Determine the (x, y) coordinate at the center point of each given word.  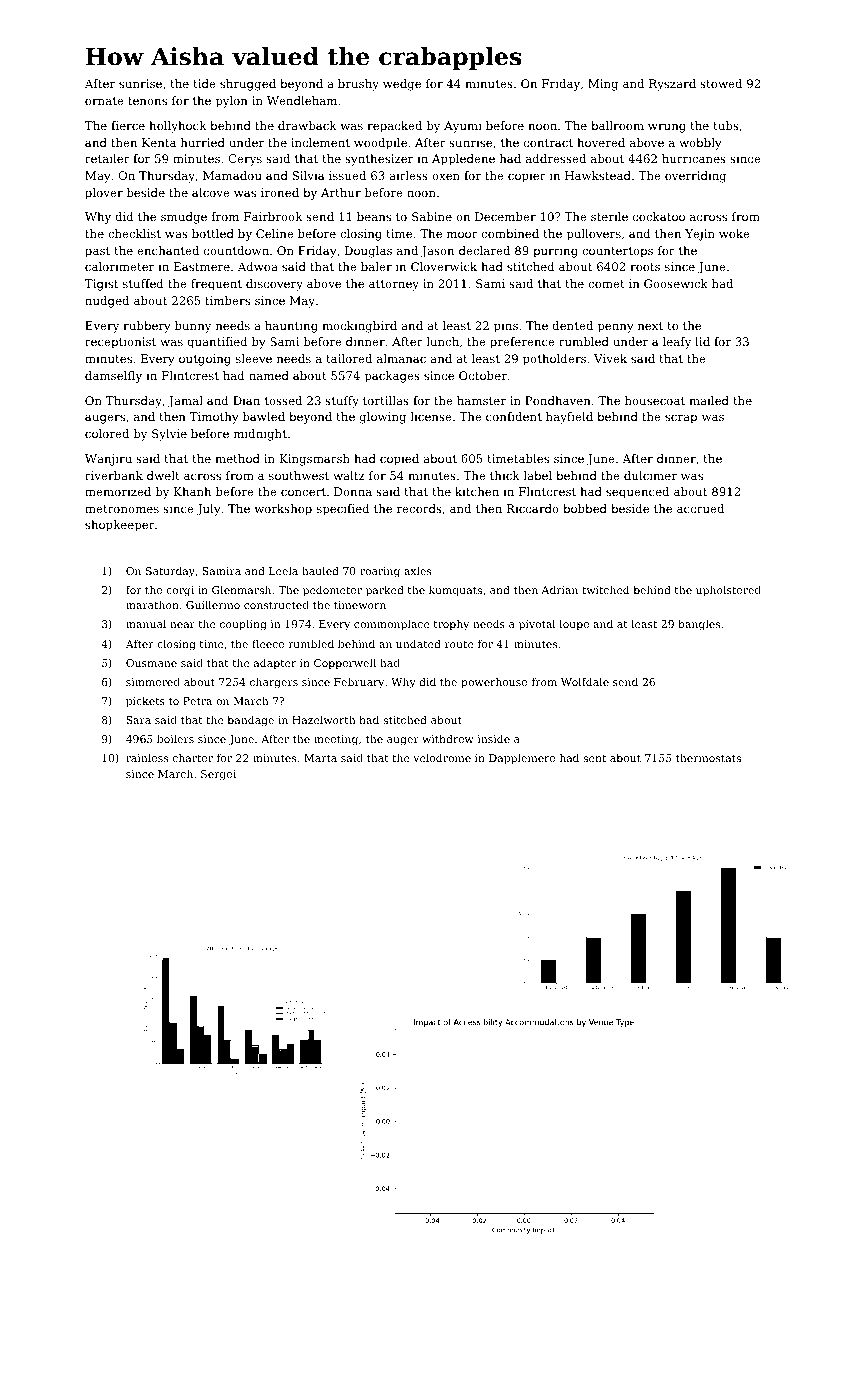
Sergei (218, 775)
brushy (358, 85)
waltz (349, 475)
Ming (603, 85)
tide (204, 83)
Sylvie (169, 435)
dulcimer (650, 475)
